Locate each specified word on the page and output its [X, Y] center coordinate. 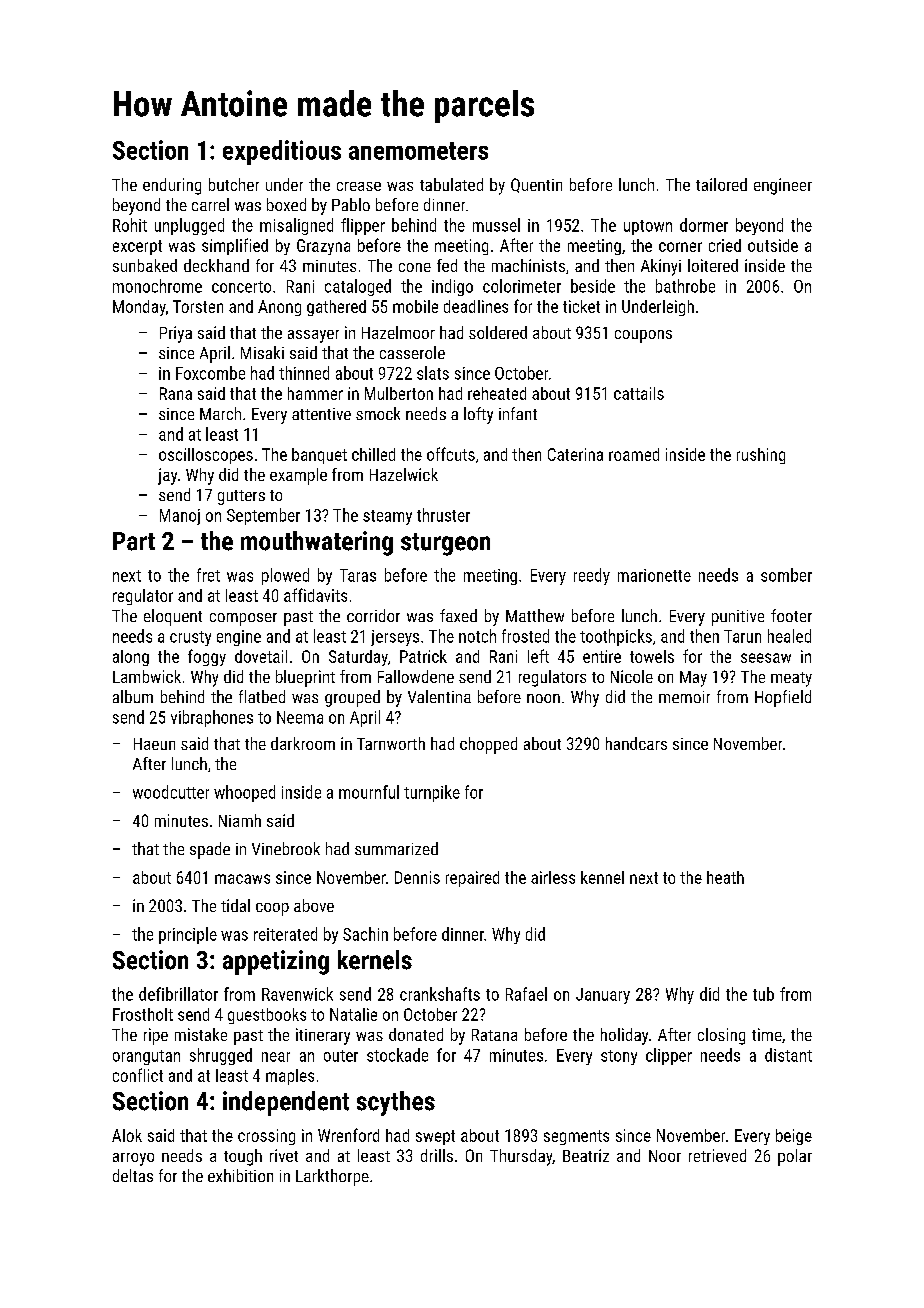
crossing [266, 1137]
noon [543, 698]
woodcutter [171, 792]
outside [773, 245]
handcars [636, 743]
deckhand [216, 265]
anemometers [418, 151]
